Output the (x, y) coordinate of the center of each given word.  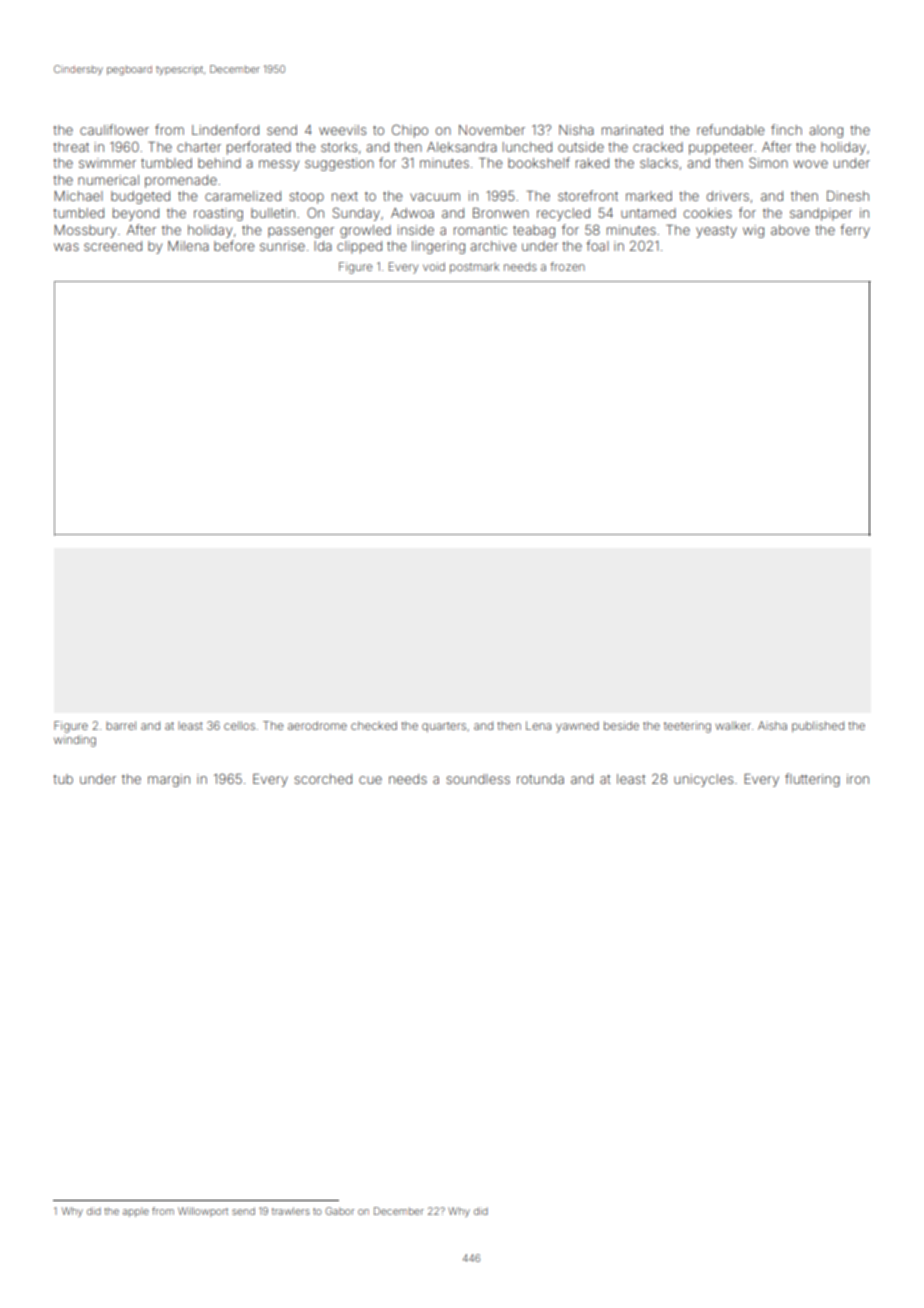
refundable (731, 129)
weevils (342, 130)
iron (858, 779)
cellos (239, 725)
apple (136, 1212)
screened (113, 246)
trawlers (291, 1211)
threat (71, 147)
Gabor (339, 1211)
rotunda (540, 779)
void (434, 266)
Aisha (772, 725)
